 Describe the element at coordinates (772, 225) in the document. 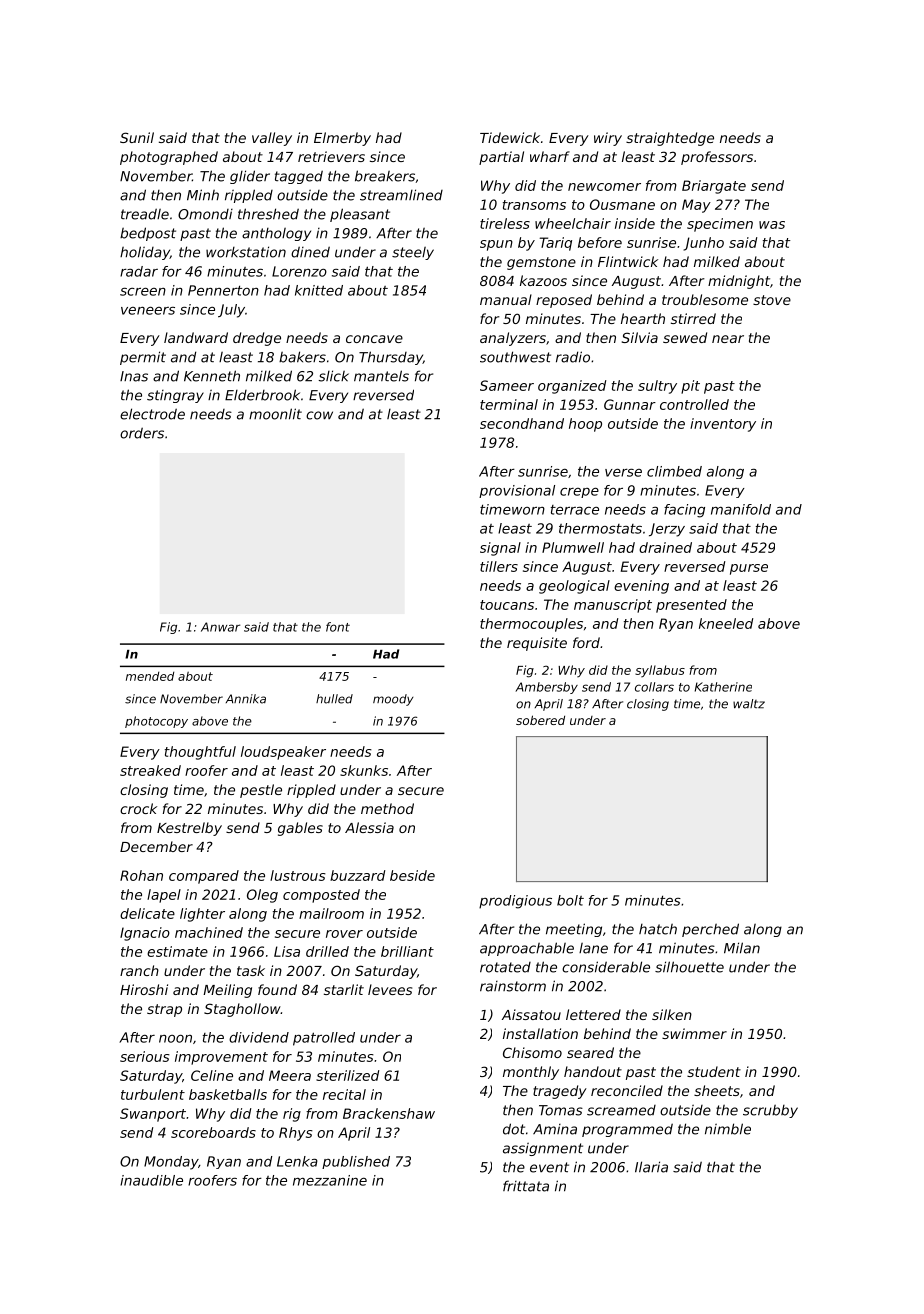

I see `was` at that location.
